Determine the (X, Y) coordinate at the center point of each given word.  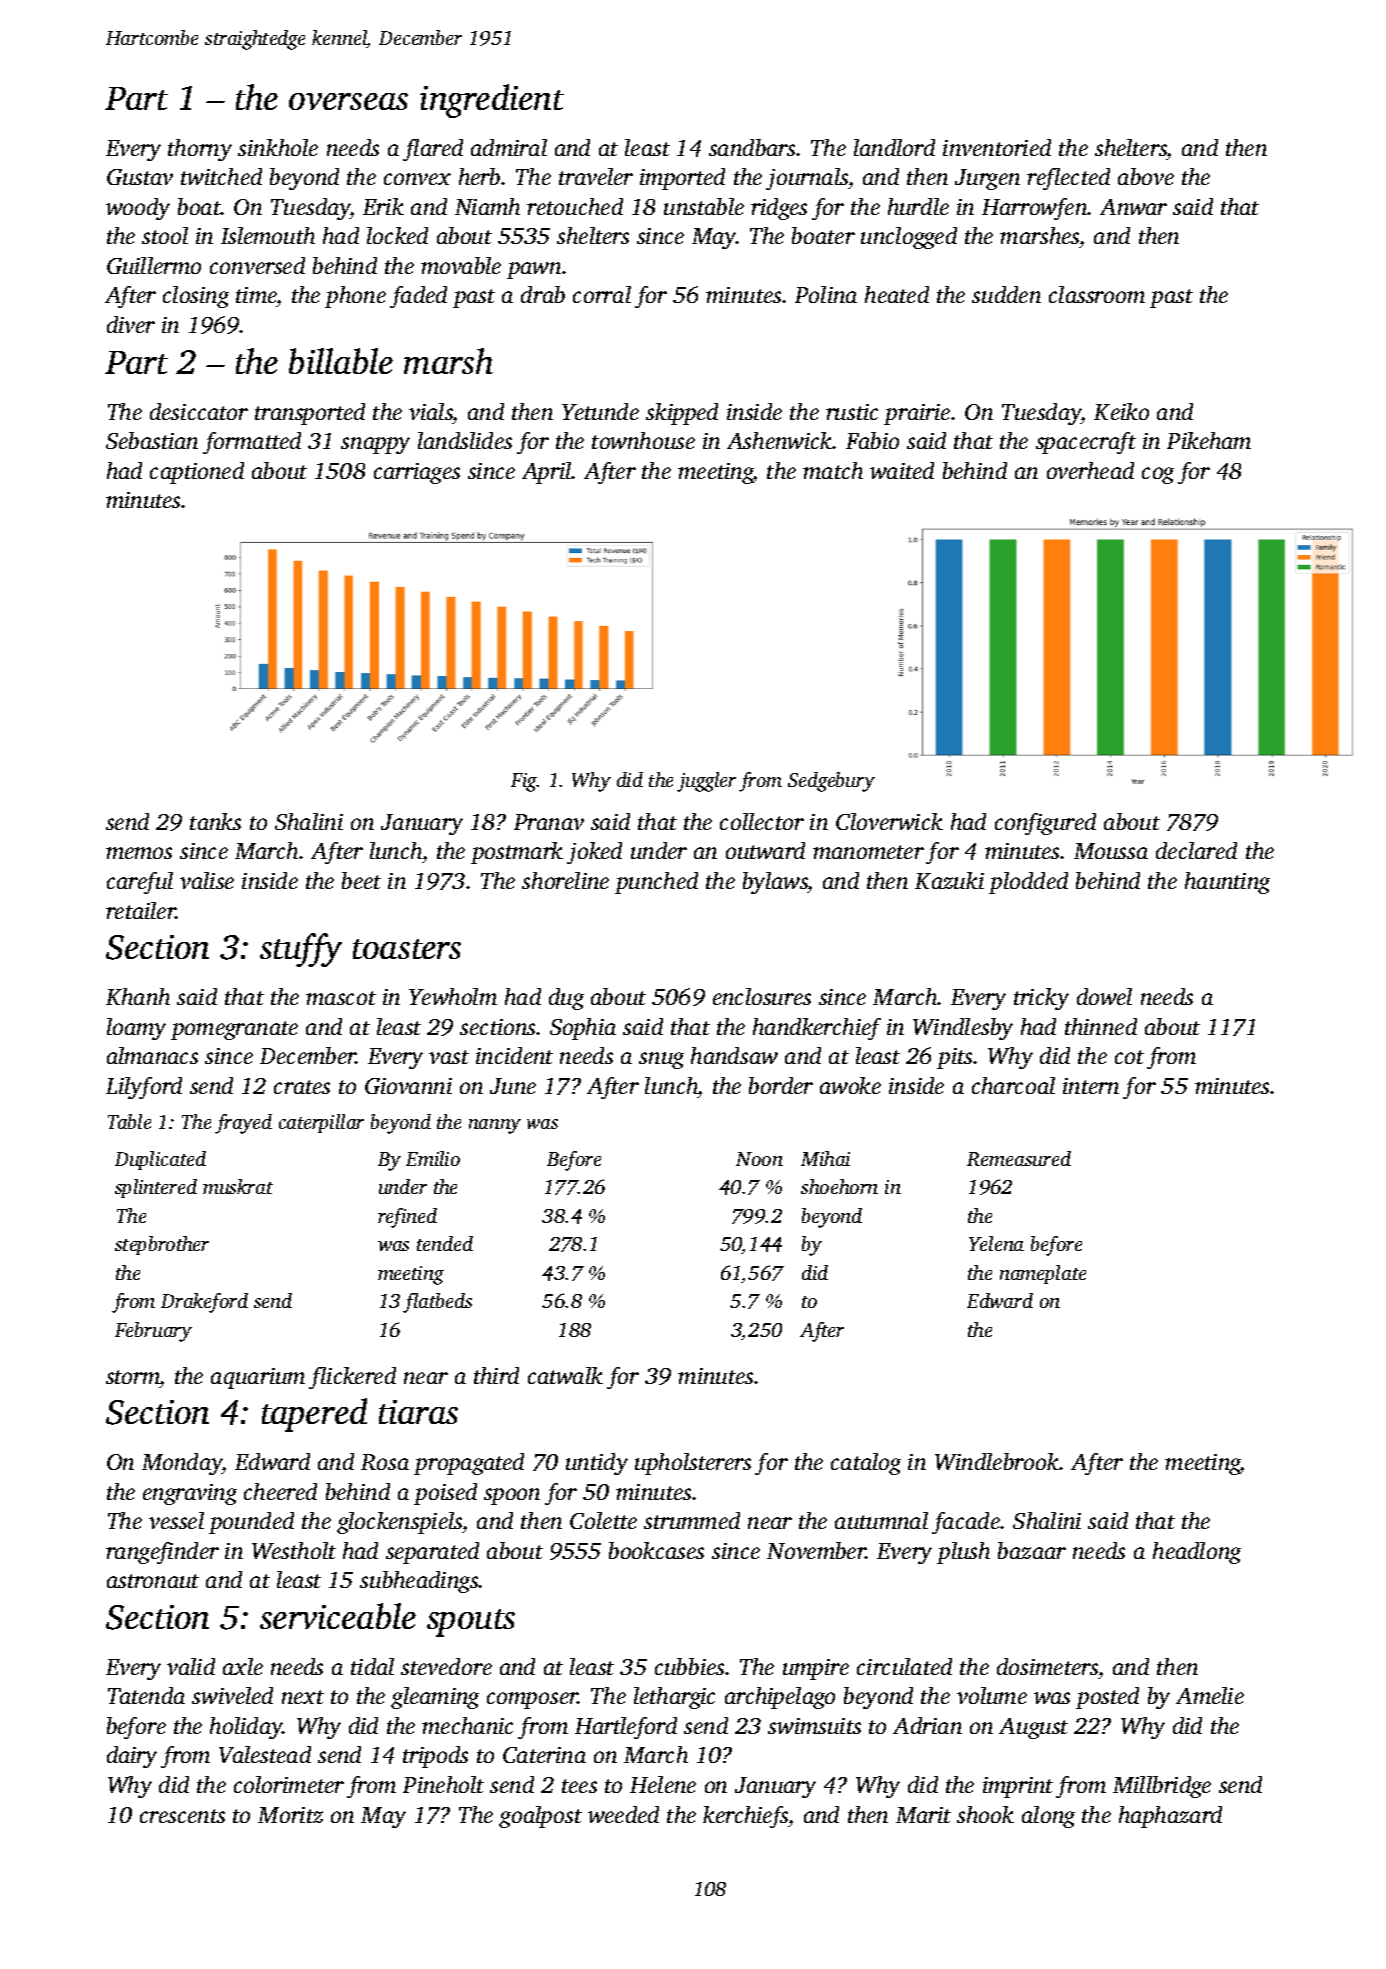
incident (514, 1055)
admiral (509, 147)
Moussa (1111, 851)
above (1146, 176)
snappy (375, 445)
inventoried (997, 147)
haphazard (1170, 1817)
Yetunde (600, 411)
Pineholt (443, 1784)
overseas (348, 101)
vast (449, 1057)
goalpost (540, 1817)
